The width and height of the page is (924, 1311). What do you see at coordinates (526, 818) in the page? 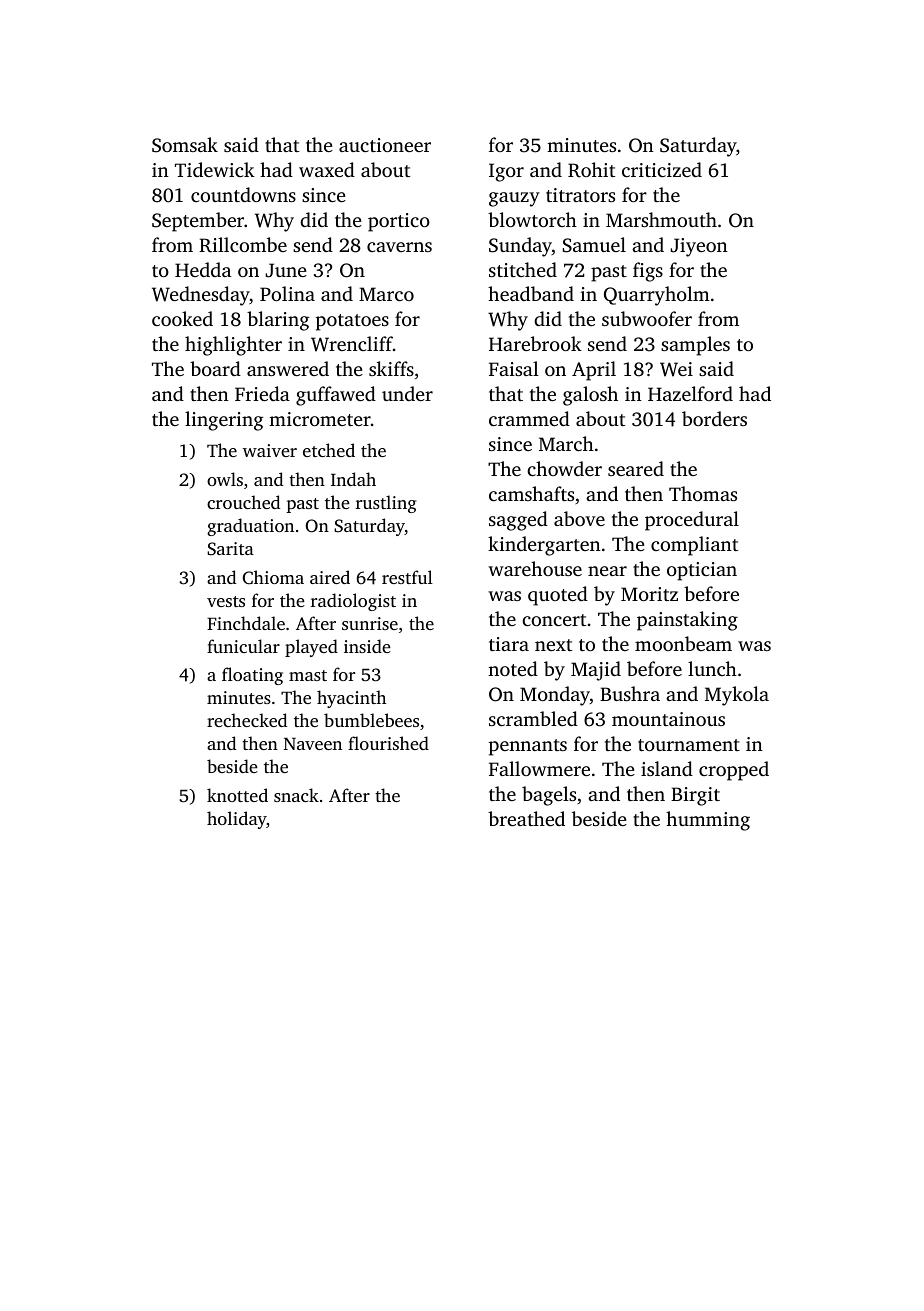
I see `breathed` at bounding box center [526, 818].
